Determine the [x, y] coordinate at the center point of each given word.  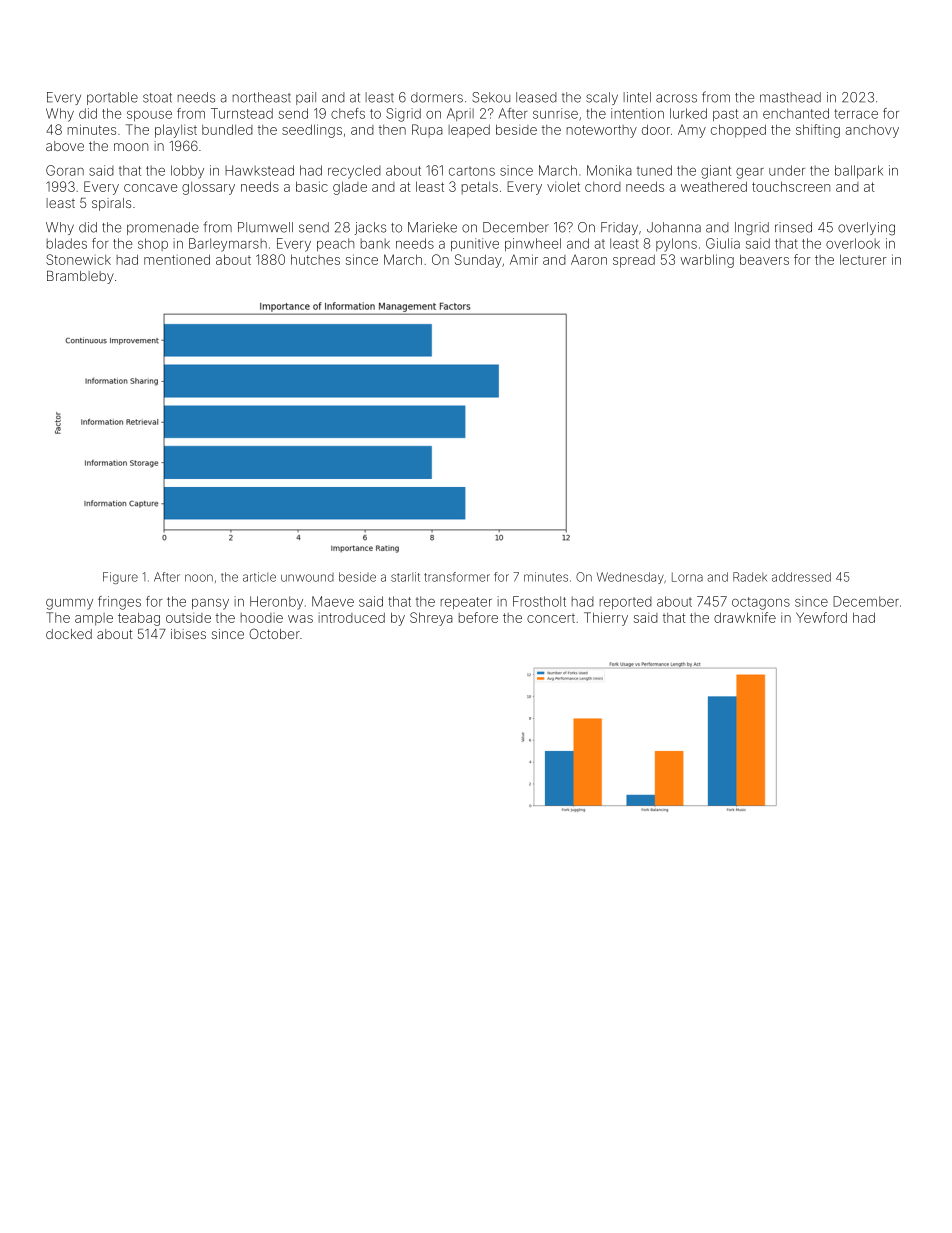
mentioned [177, 259]
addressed [801, 577]
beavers [764, 259]
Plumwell [265, 227]
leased [536, 97]
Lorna [687, 577]
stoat [157, 98]
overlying [866, 228]
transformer [457, 577]
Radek [750, 577]
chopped [738, 131]
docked [69, 634]
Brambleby [80, 277]
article [259, 577]
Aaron [589, 259]
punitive [475, 244]
